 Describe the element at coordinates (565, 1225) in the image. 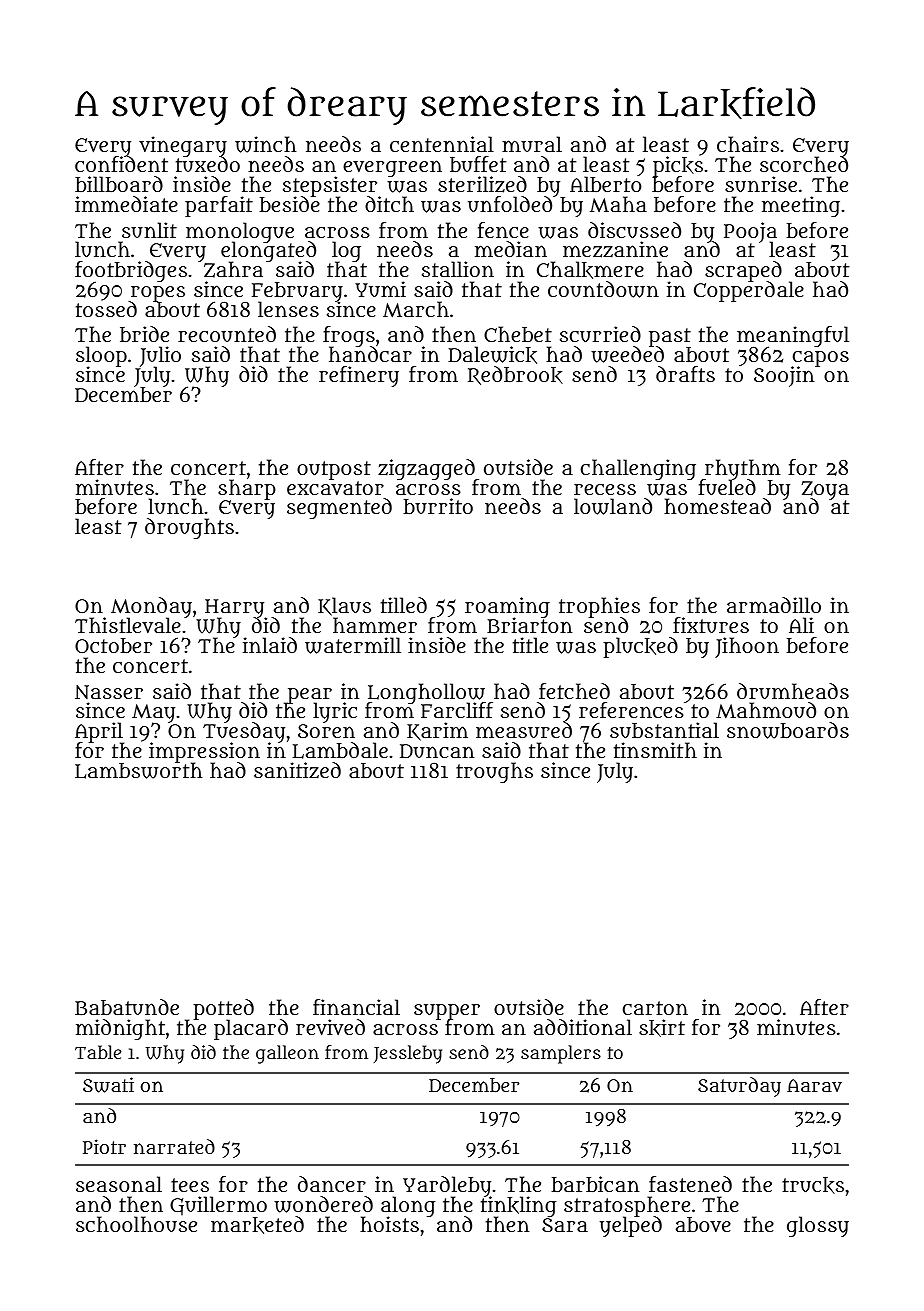

I see `Sara` at that location.
